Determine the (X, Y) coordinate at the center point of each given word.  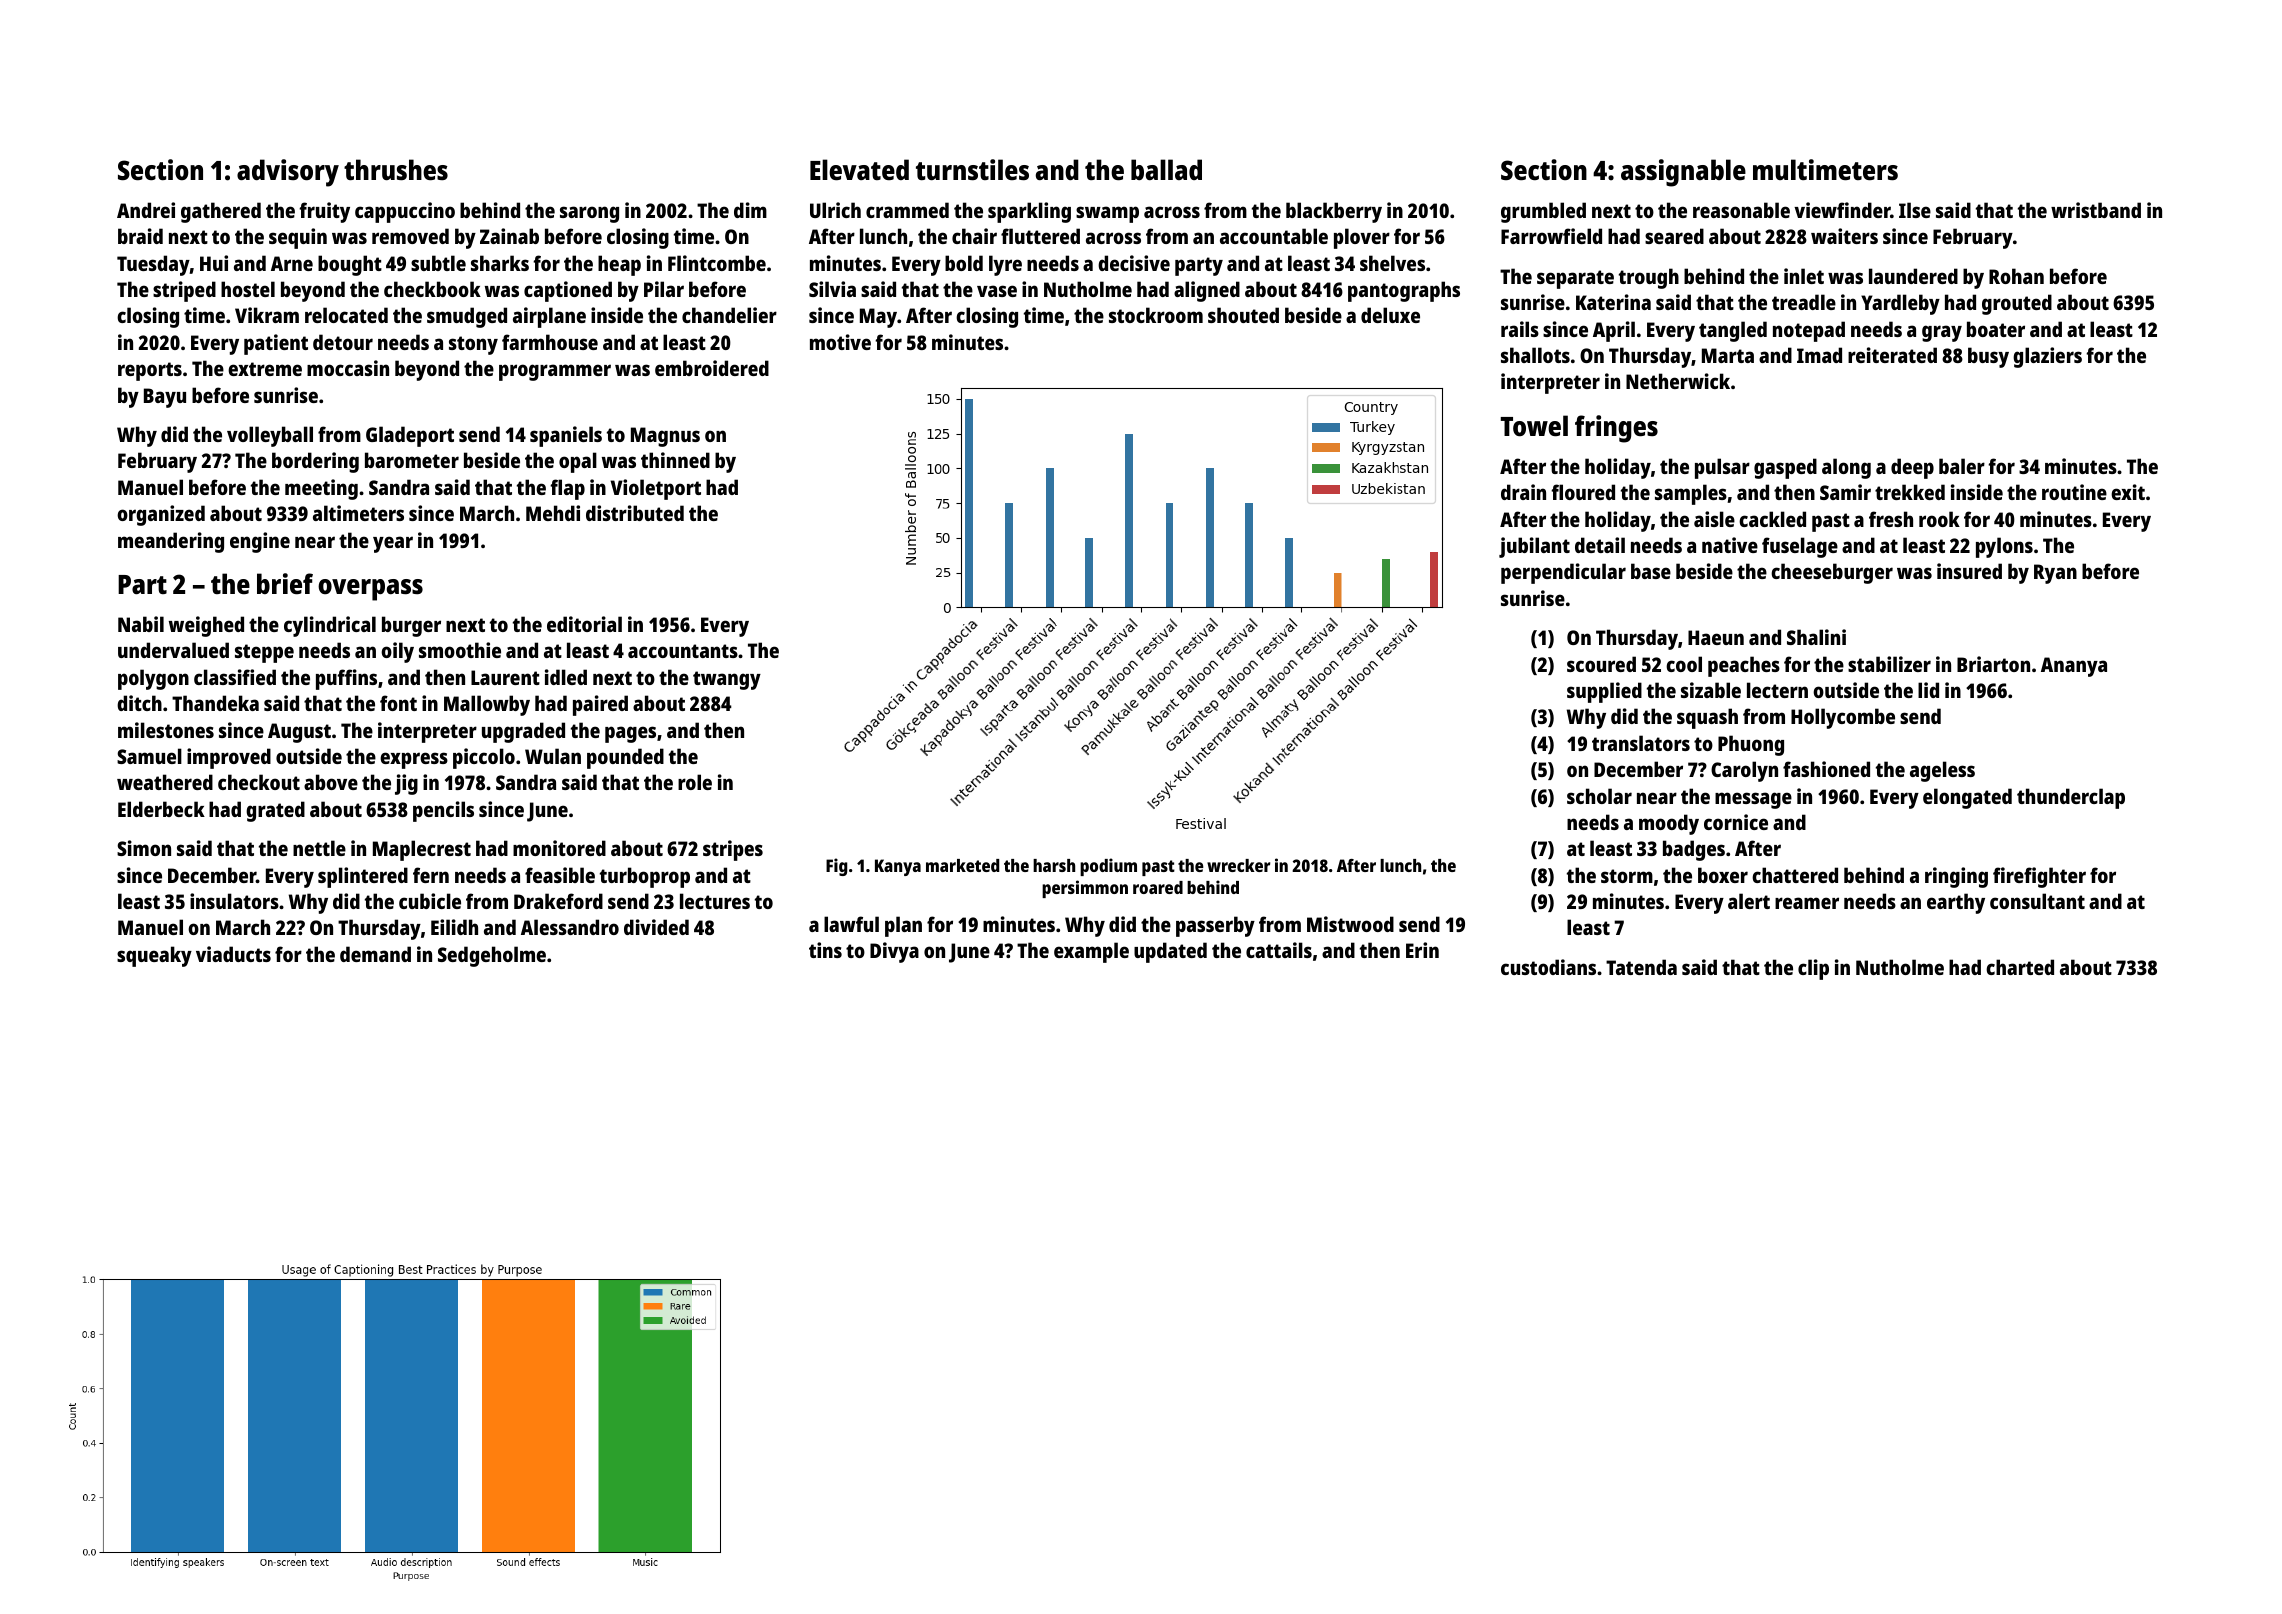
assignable (1683, 173)
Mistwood (1350, 924)
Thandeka (215, 703)
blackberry (1334, 212)
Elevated (859, 170)
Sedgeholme (492, 956)
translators (1641, 743)
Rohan (2016, 276)
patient (276, 344)
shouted (1243, 315)
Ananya (2074, 667)
